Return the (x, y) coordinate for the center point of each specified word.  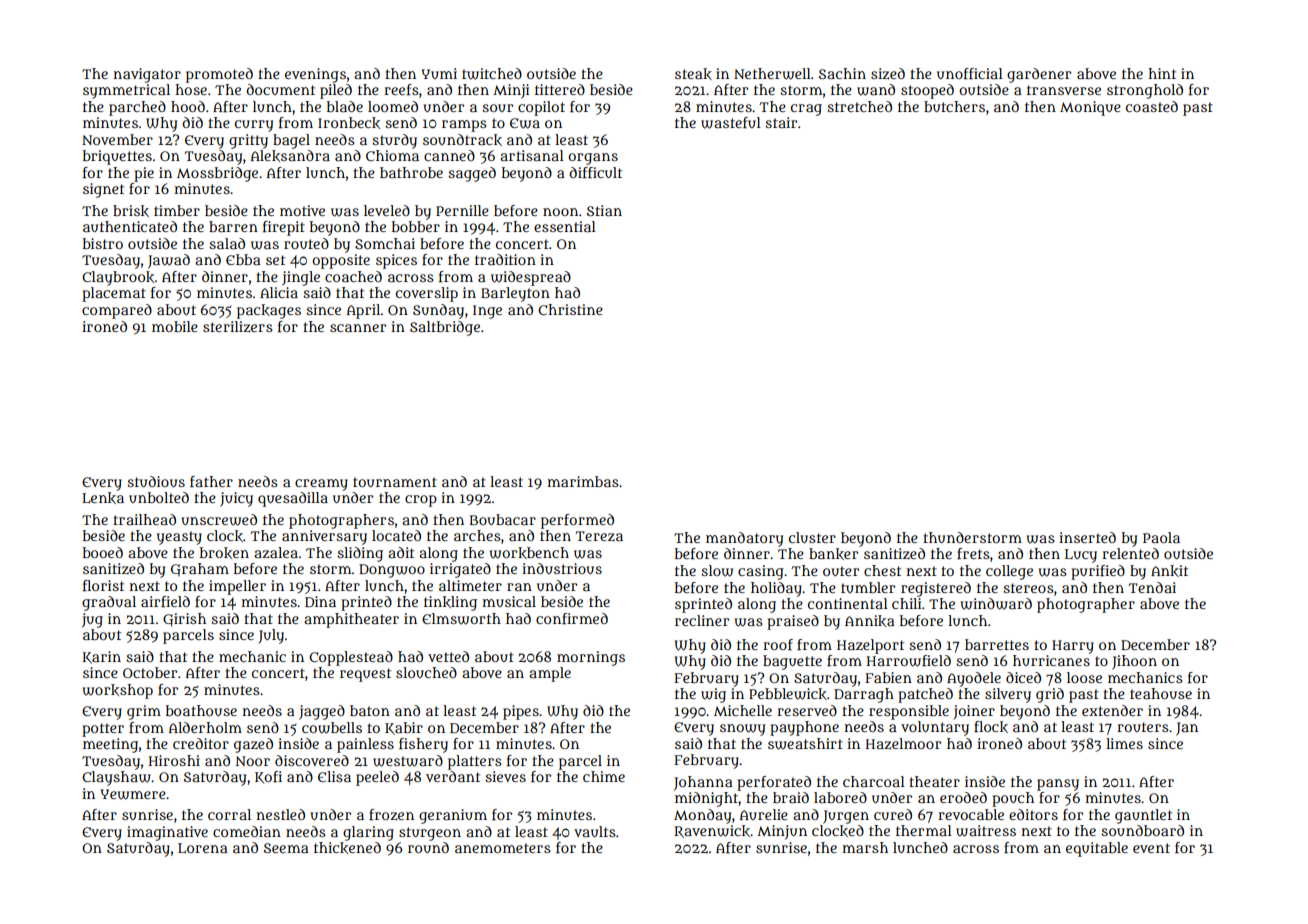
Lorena (203, 848)
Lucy (1081, 556)
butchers (954, 106)
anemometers (503, 848)
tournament (395, 482)
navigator (147, 75)
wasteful (731, 123)
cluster (812, 537)
